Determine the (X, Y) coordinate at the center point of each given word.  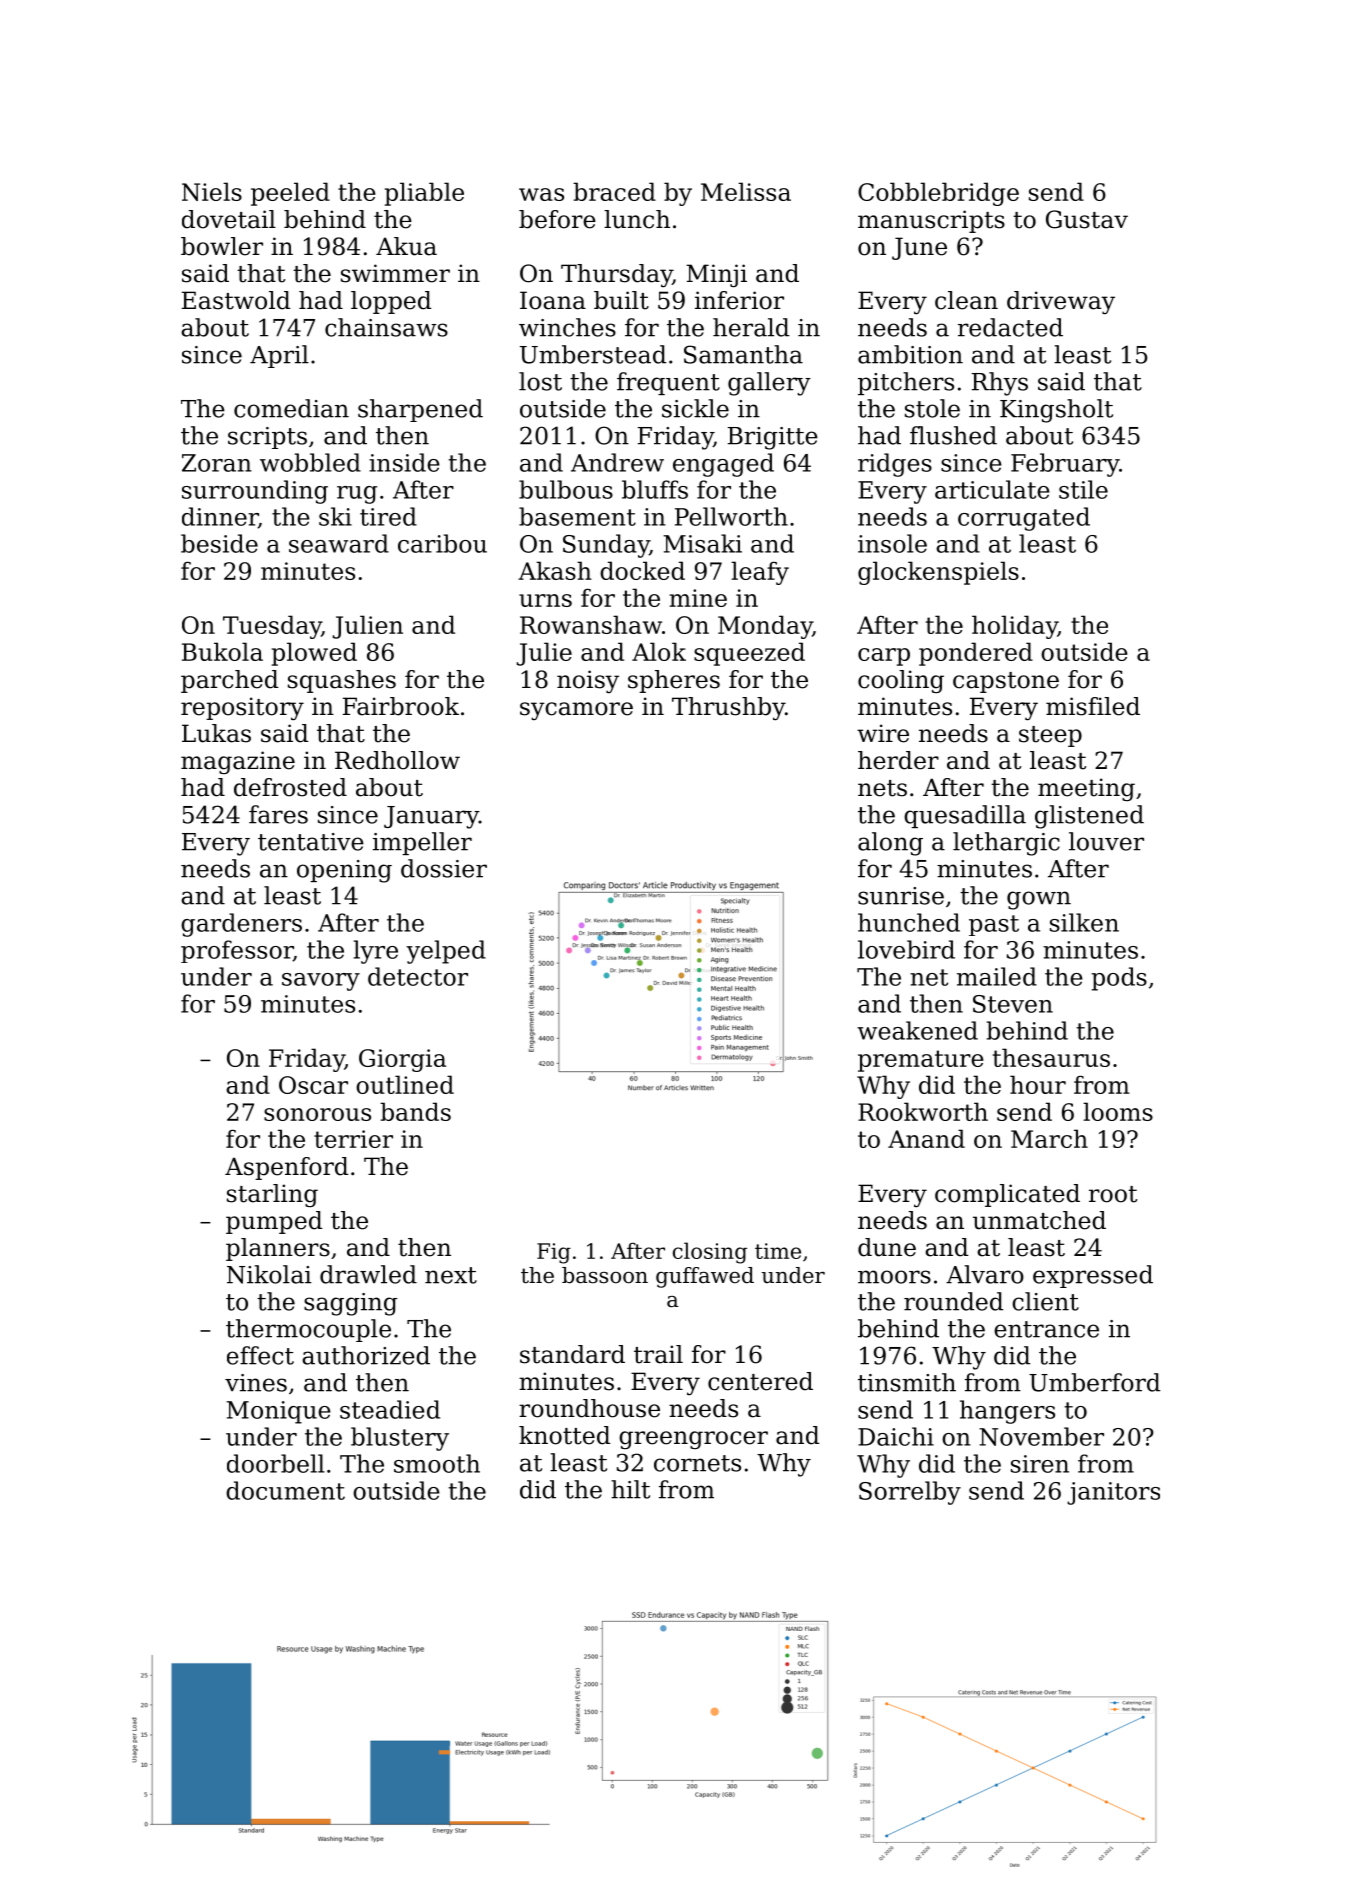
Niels (212, 191)
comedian (291, 408)
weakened (917, 1030)
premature (921, 1061)
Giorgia (402, 1060)
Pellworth (731, 516)
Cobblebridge (938, 194)
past (994, 925)
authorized (366, 1355)
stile (1083, 489)
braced (614, 191)
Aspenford (286, 1168)
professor (237, 951)
